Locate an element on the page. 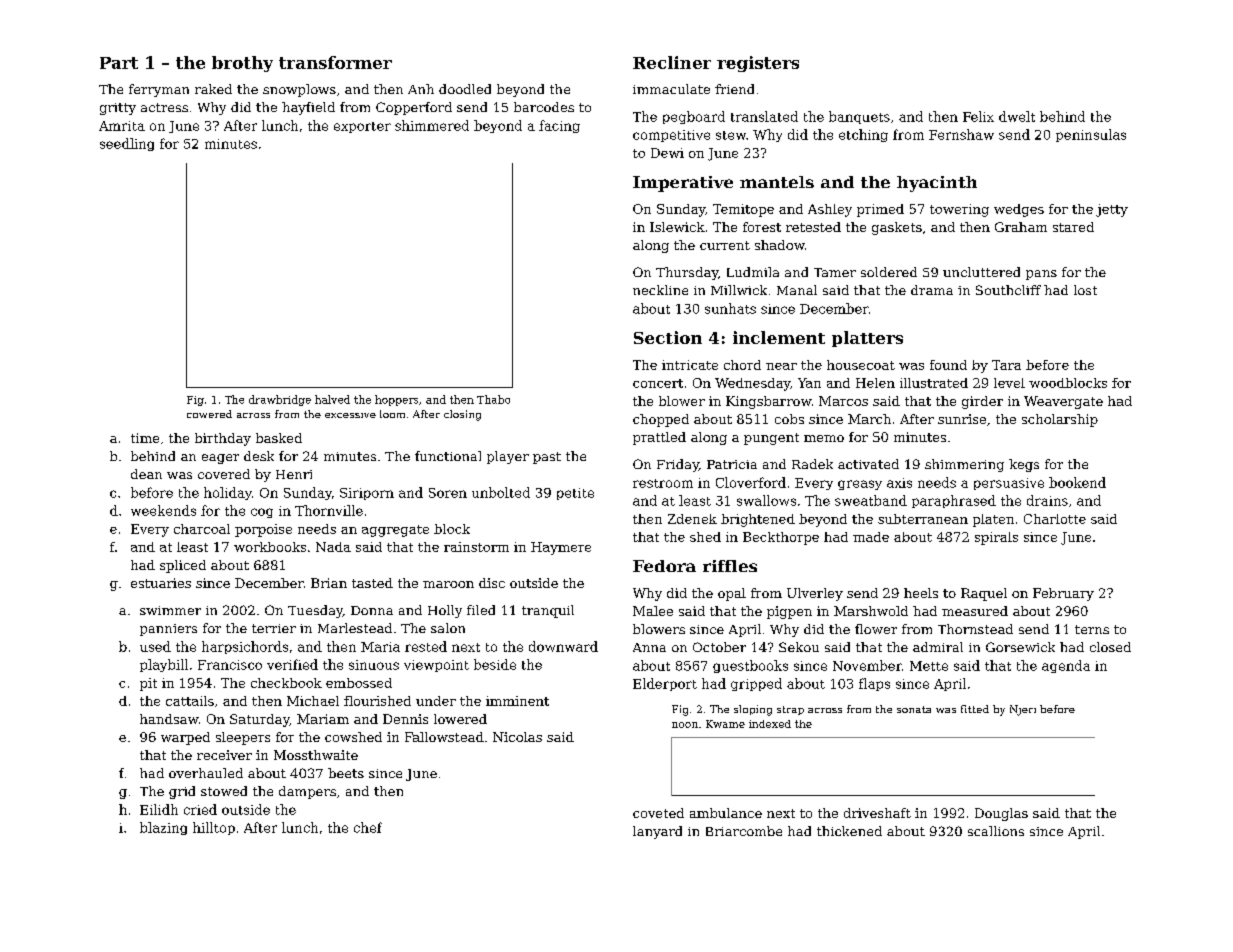  dwelt is located at coordinates (1017, 116).
